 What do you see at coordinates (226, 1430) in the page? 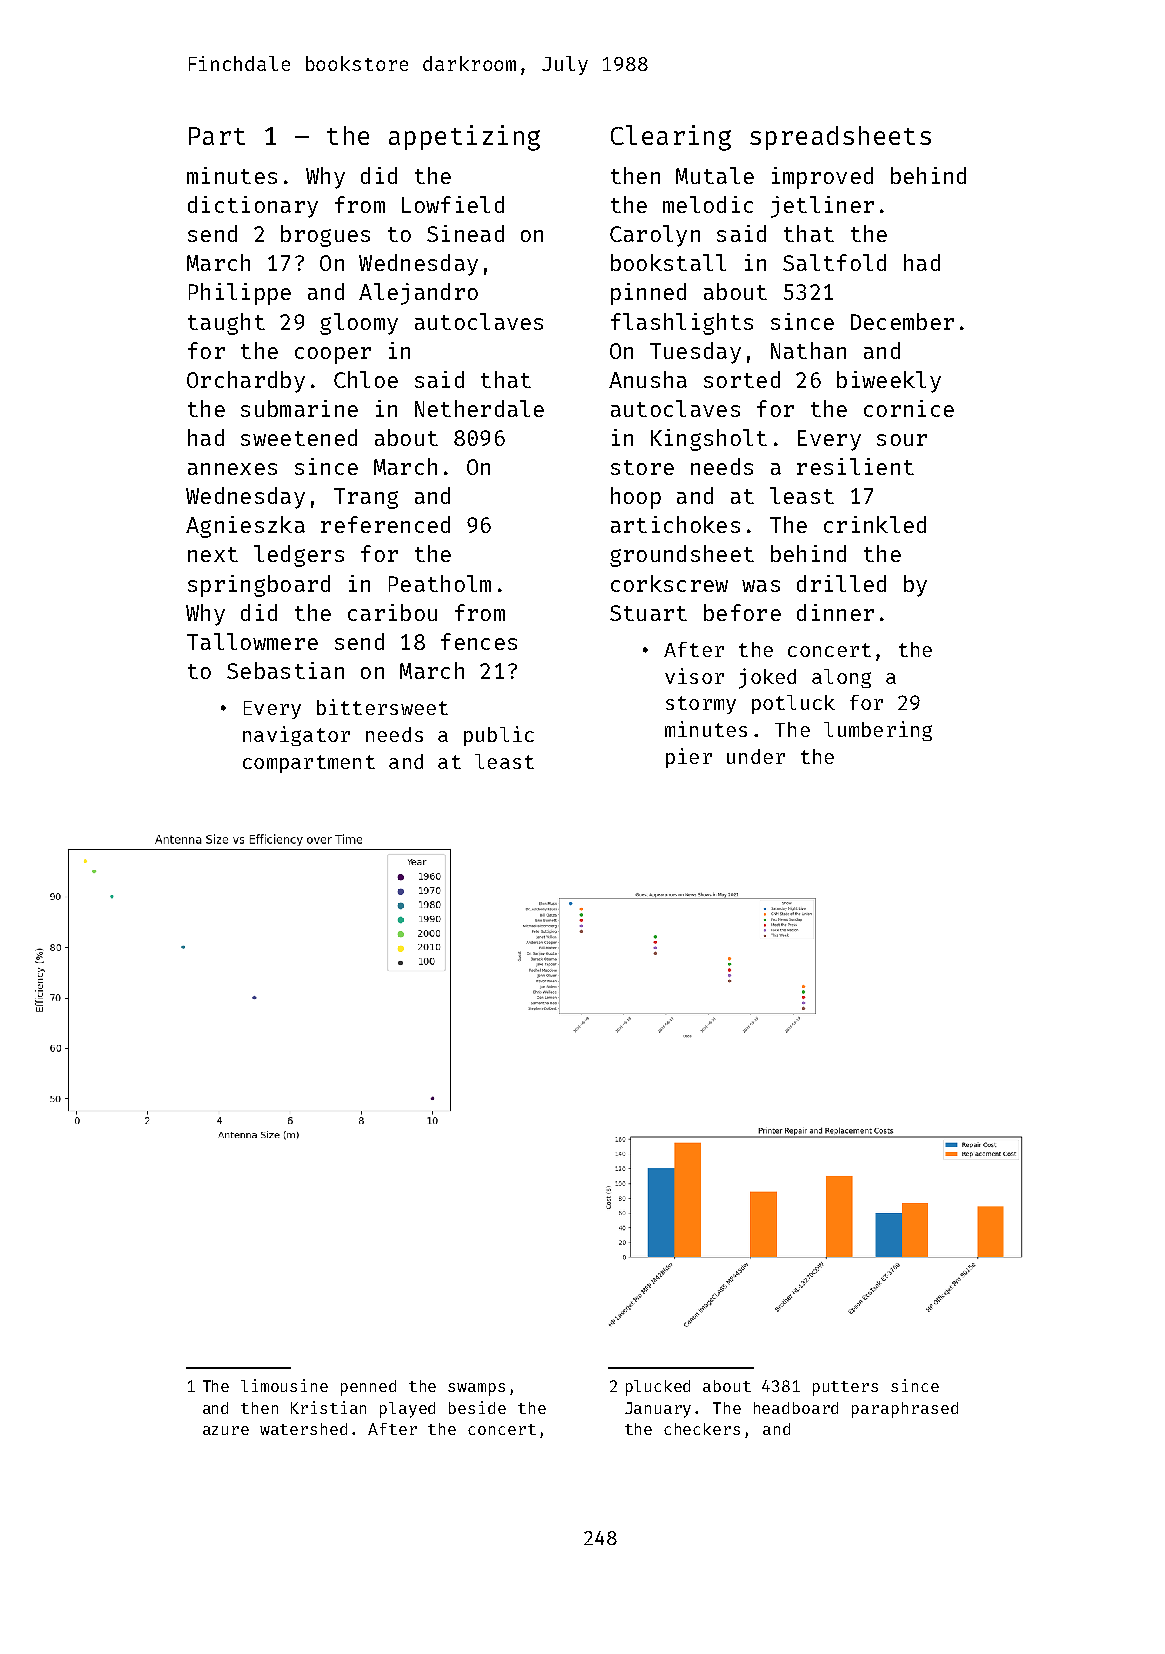
I see `azure` at bounding box center [226, 1430].
